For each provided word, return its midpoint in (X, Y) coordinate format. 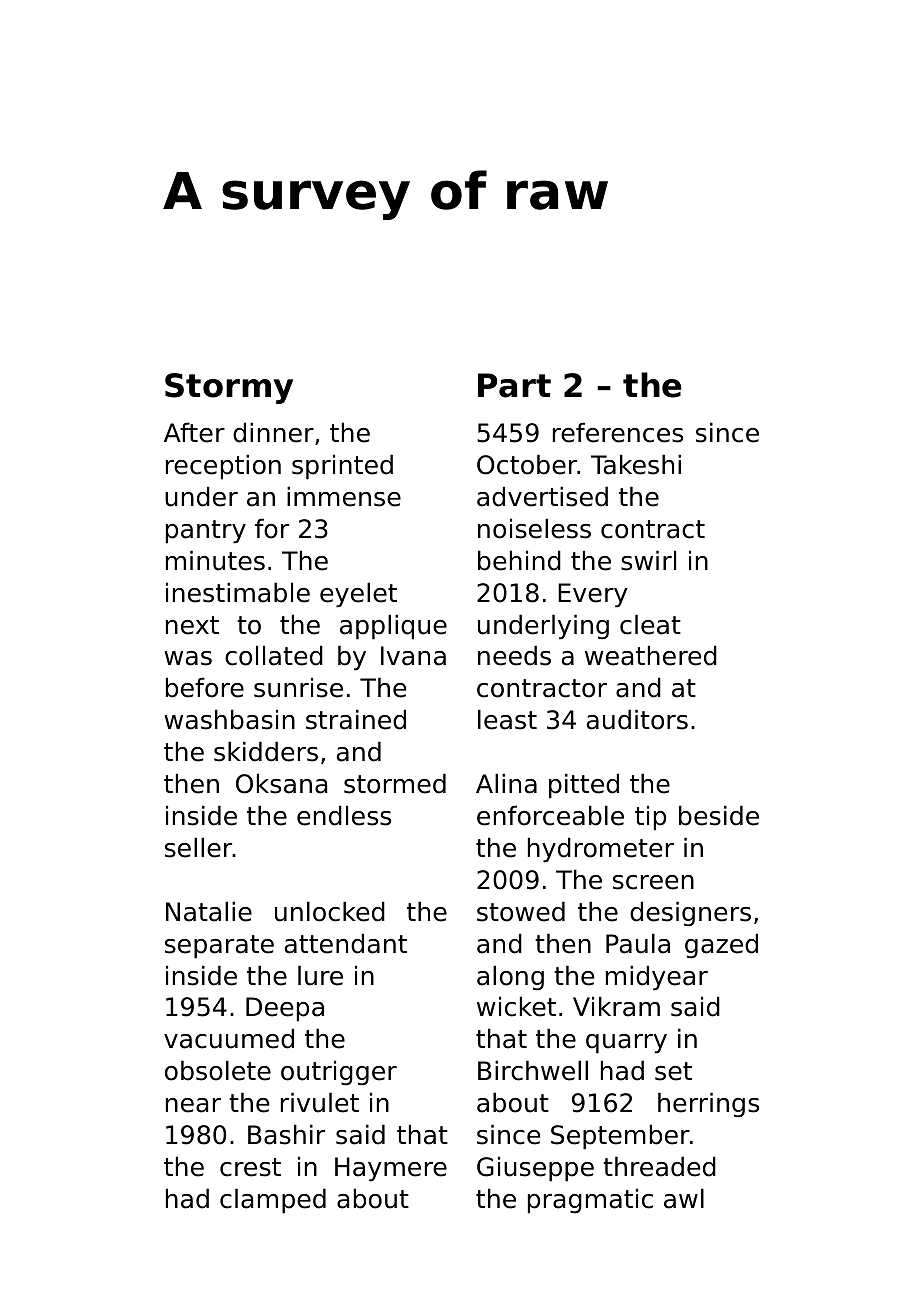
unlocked (330, 911)
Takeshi (636, 464)
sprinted (342, 467)
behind (519, 560)
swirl (648, 560)
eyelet (358, 595)
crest (250, 1167)
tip (650, 818)
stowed (521, 911)
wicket (516, 1006)
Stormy (229, 388)
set (673, 1071)
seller (199, 847)
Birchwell (533, 1070)
